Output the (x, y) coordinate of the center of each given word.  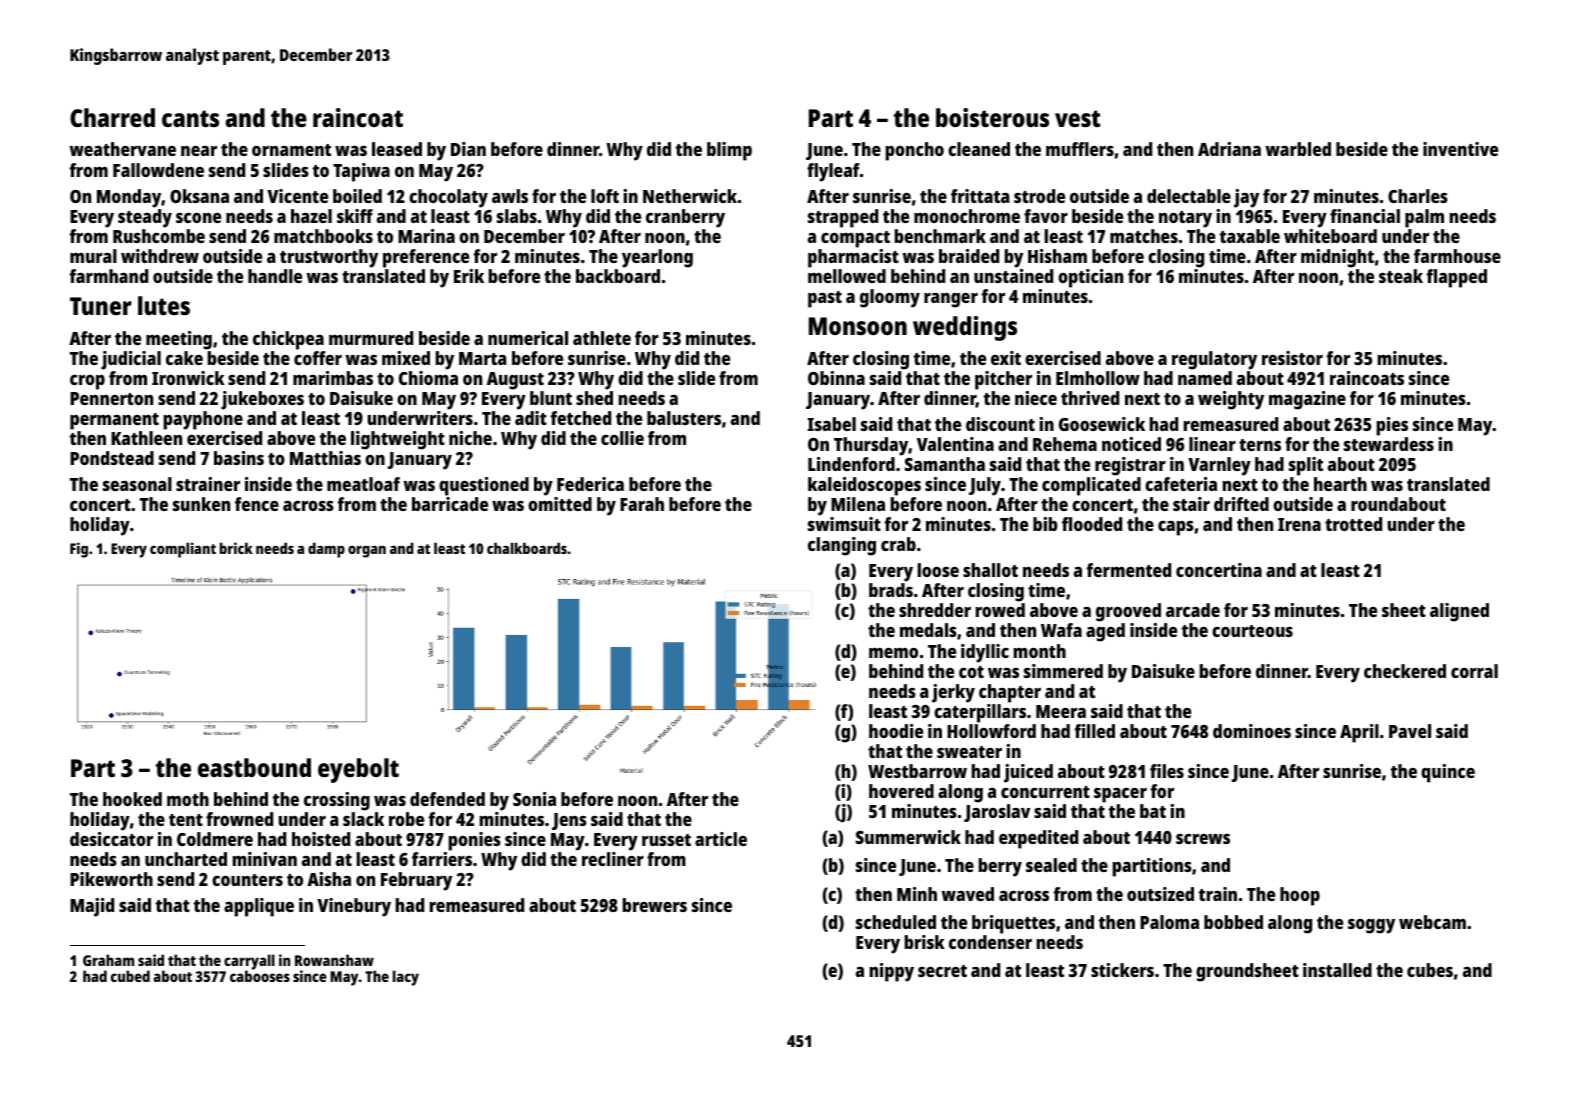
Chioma (428, 378)
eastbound (254, 767)
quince (1448, 773)
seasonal (137, 484)
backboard (618, 276)
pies (1392, 426)
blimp (729, 151)
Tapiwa (361, 172)
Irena (1299, 524)
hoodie (896, 731)
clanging (842, 546)
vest (1077, 118)
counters (247, 880)
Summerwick (908, 837)
